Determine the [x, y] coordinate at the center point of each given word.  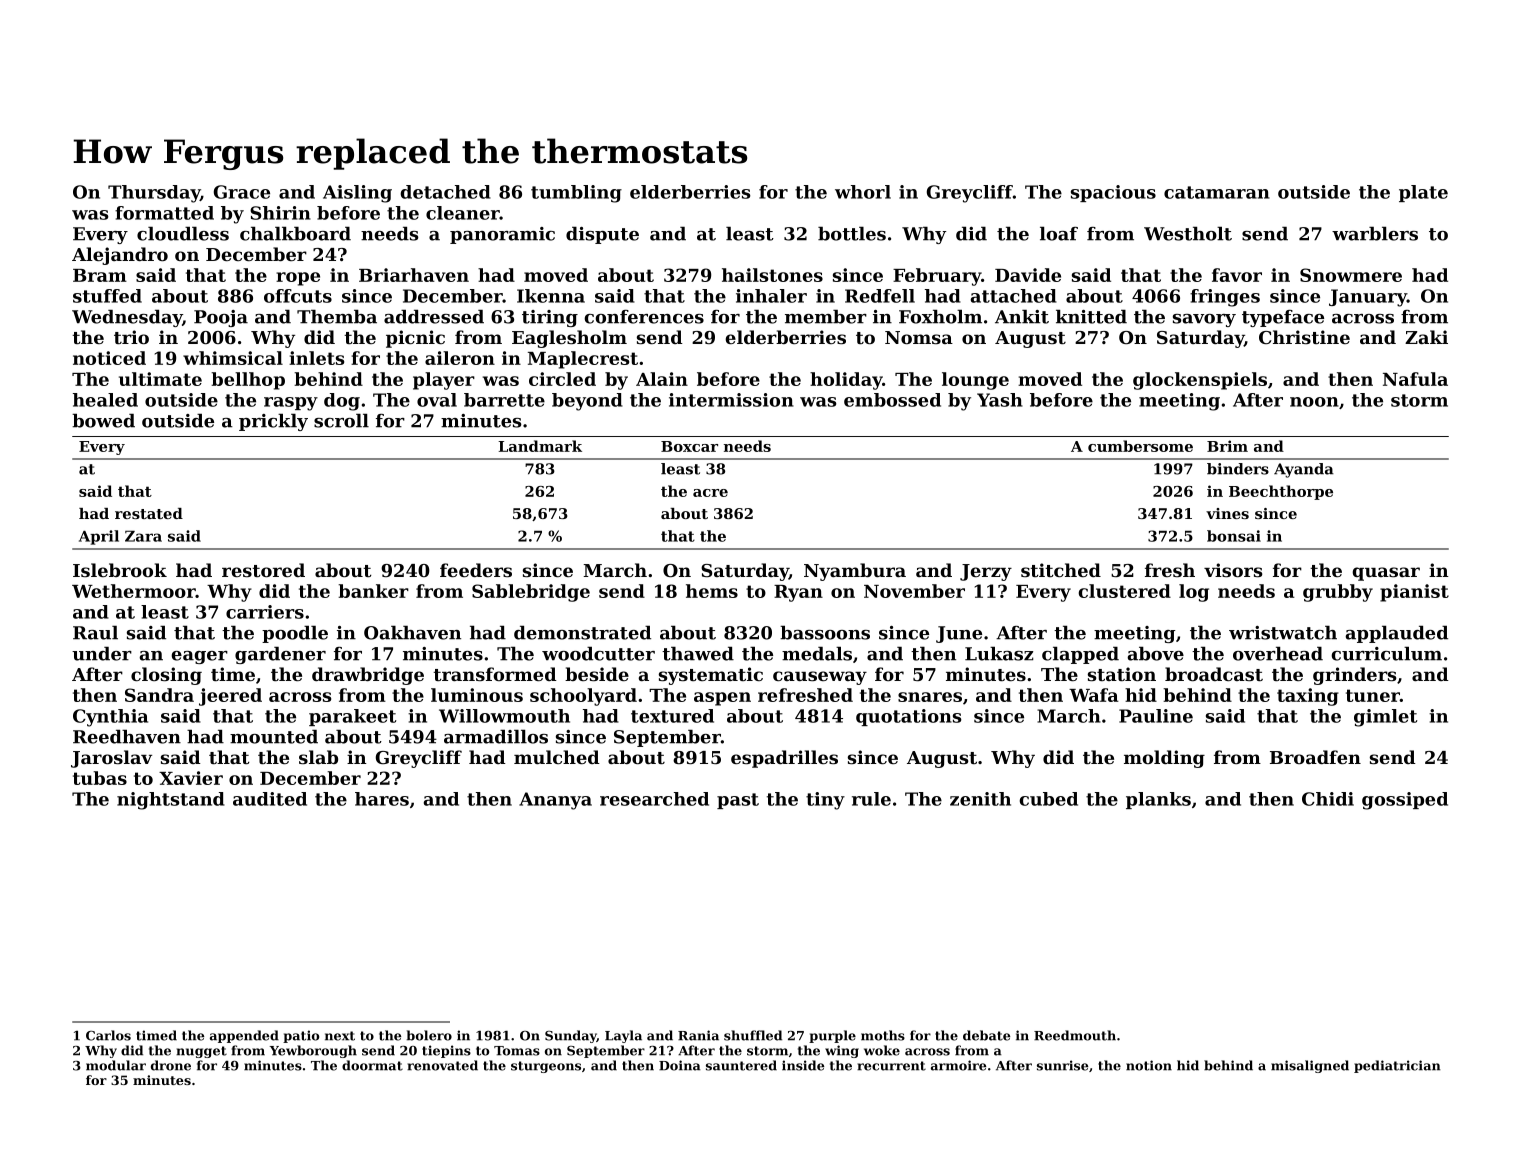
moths [883, 1035]
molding [1164, 759]
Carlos [108, 1035]
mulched [557, 757]
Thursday [154, 194]
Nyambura [855, 572]
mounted [274, 737]
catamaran [1217, 192]
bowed [103, 421]
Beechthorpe [1281, 492]
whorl [863, 192]
